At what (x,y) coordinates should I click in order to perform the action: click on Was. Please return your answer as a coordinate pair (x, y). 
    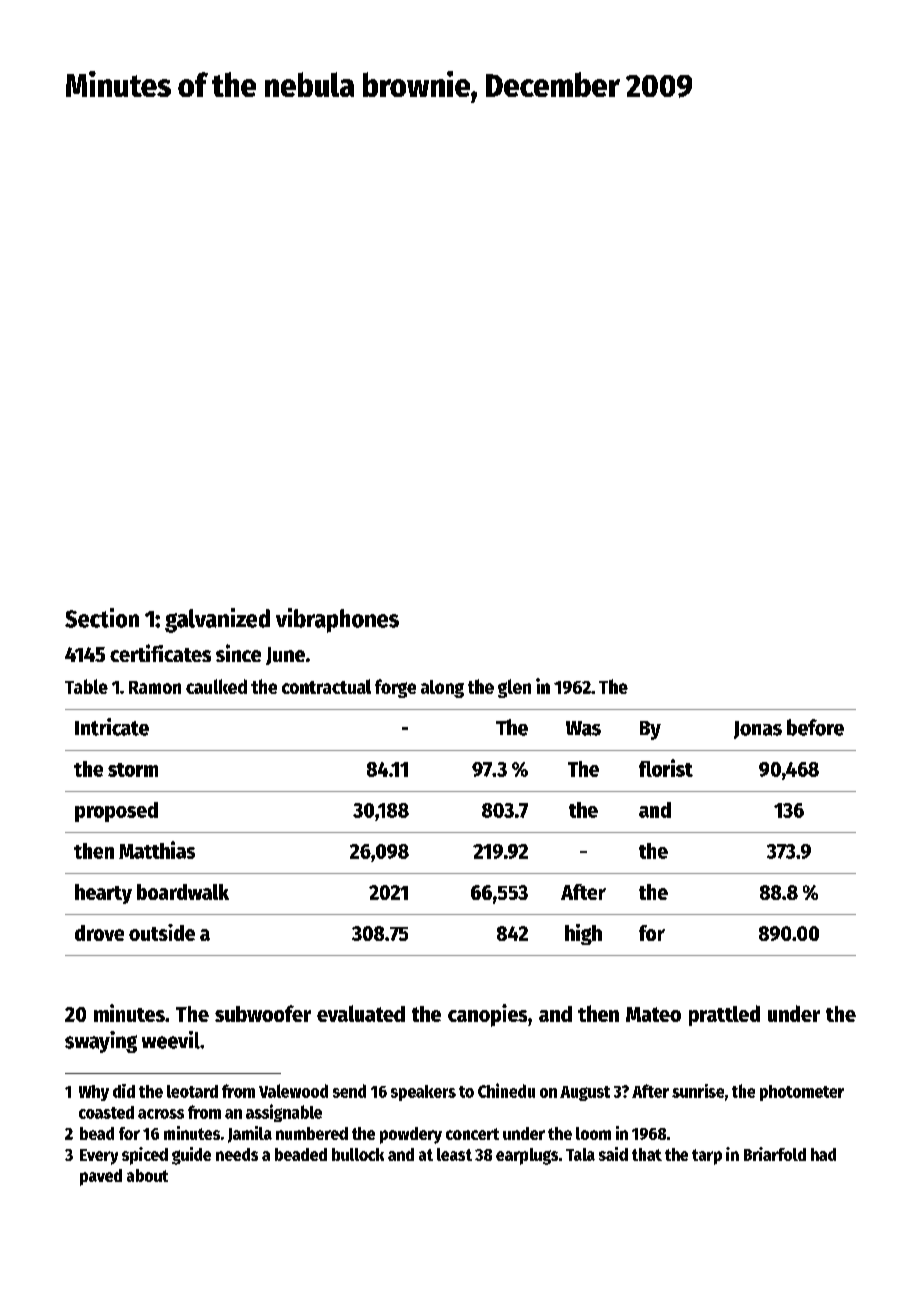
    Looking at the image, I should click on (583, 728).
